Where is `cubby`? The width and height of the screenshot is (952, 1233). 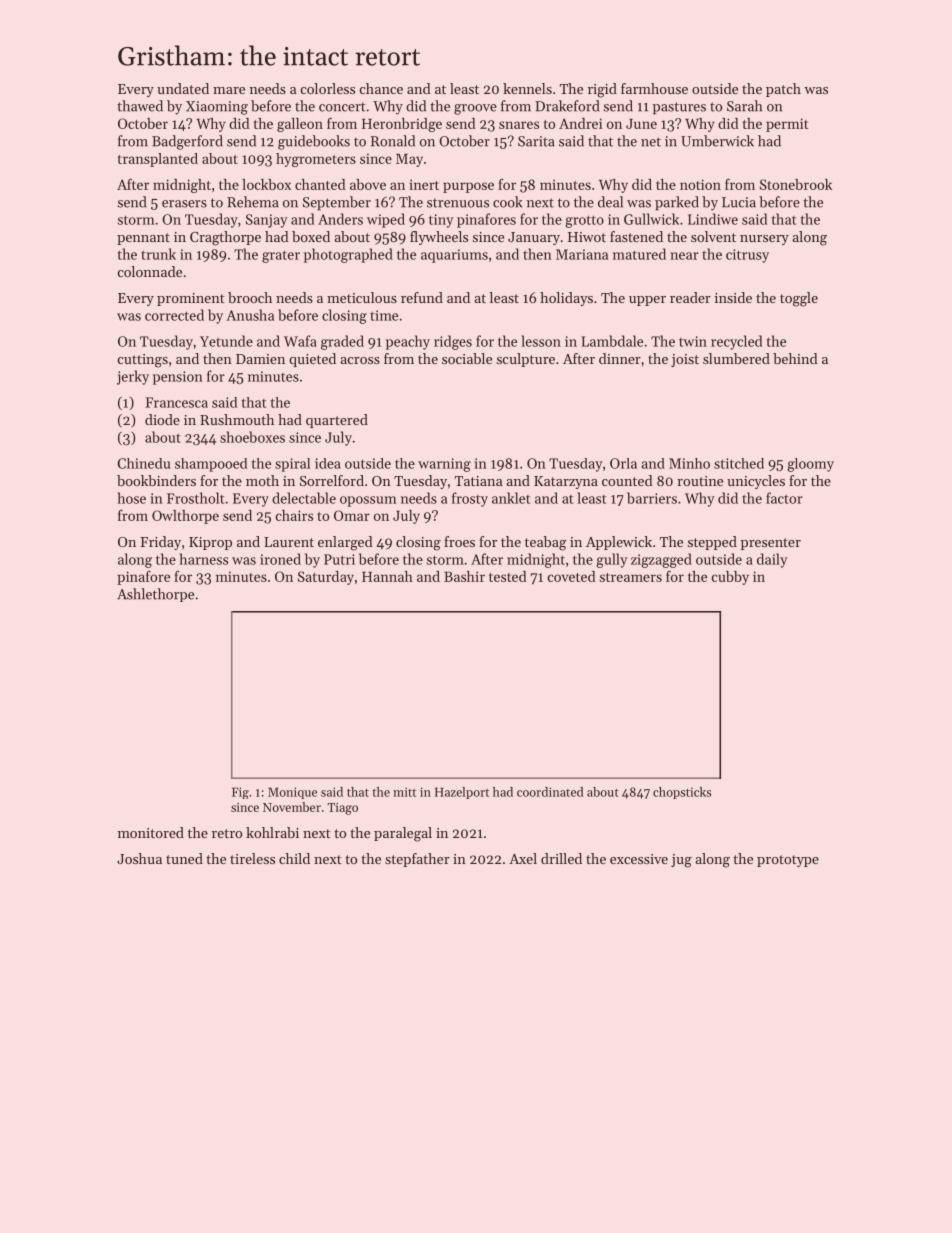
cubby is located at coordinates (730, 578).
